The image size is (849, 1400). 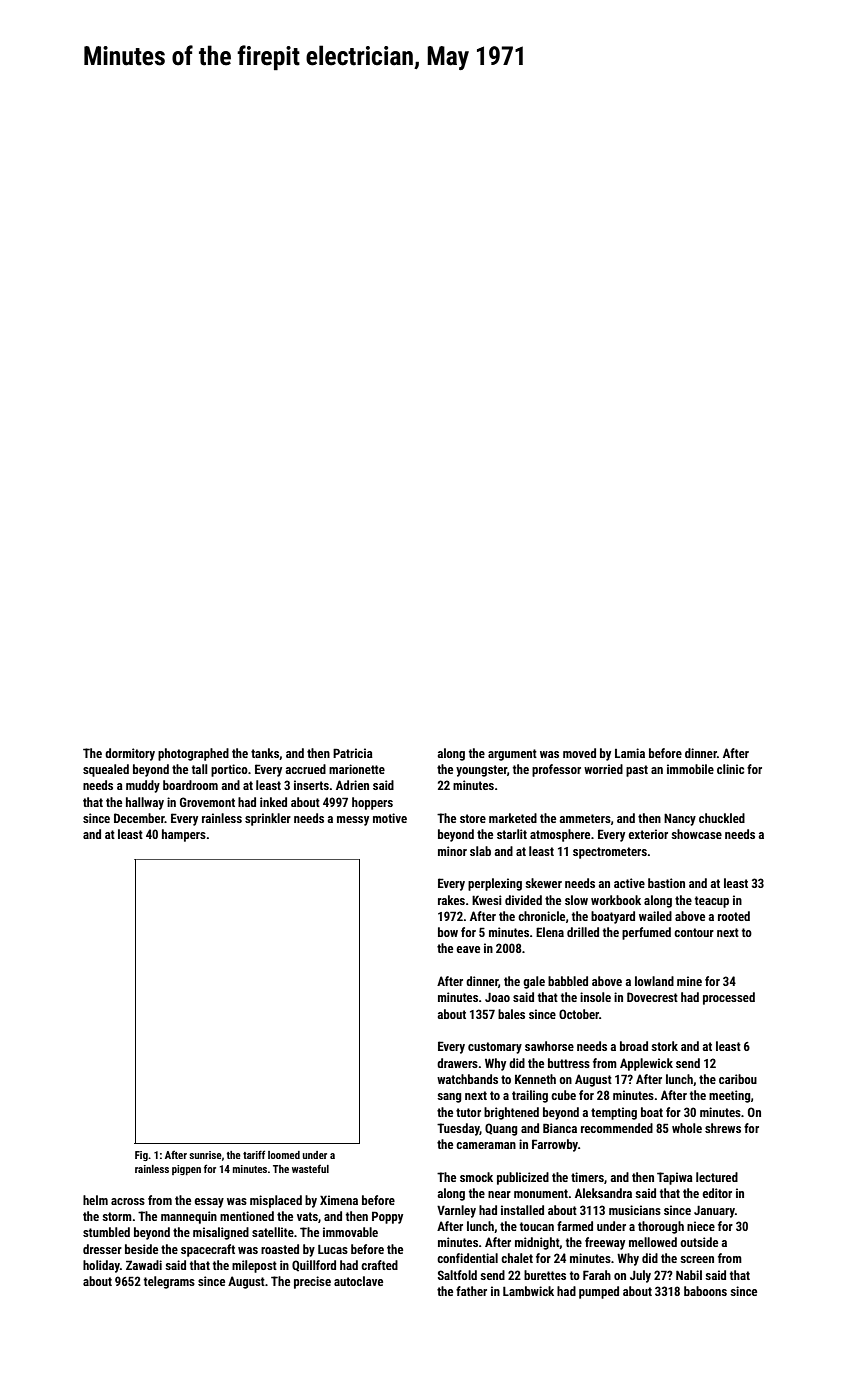 What do you see at coordinates (353, 753) in the page?
I see `Patricia` at bounding box center [353, 753].
